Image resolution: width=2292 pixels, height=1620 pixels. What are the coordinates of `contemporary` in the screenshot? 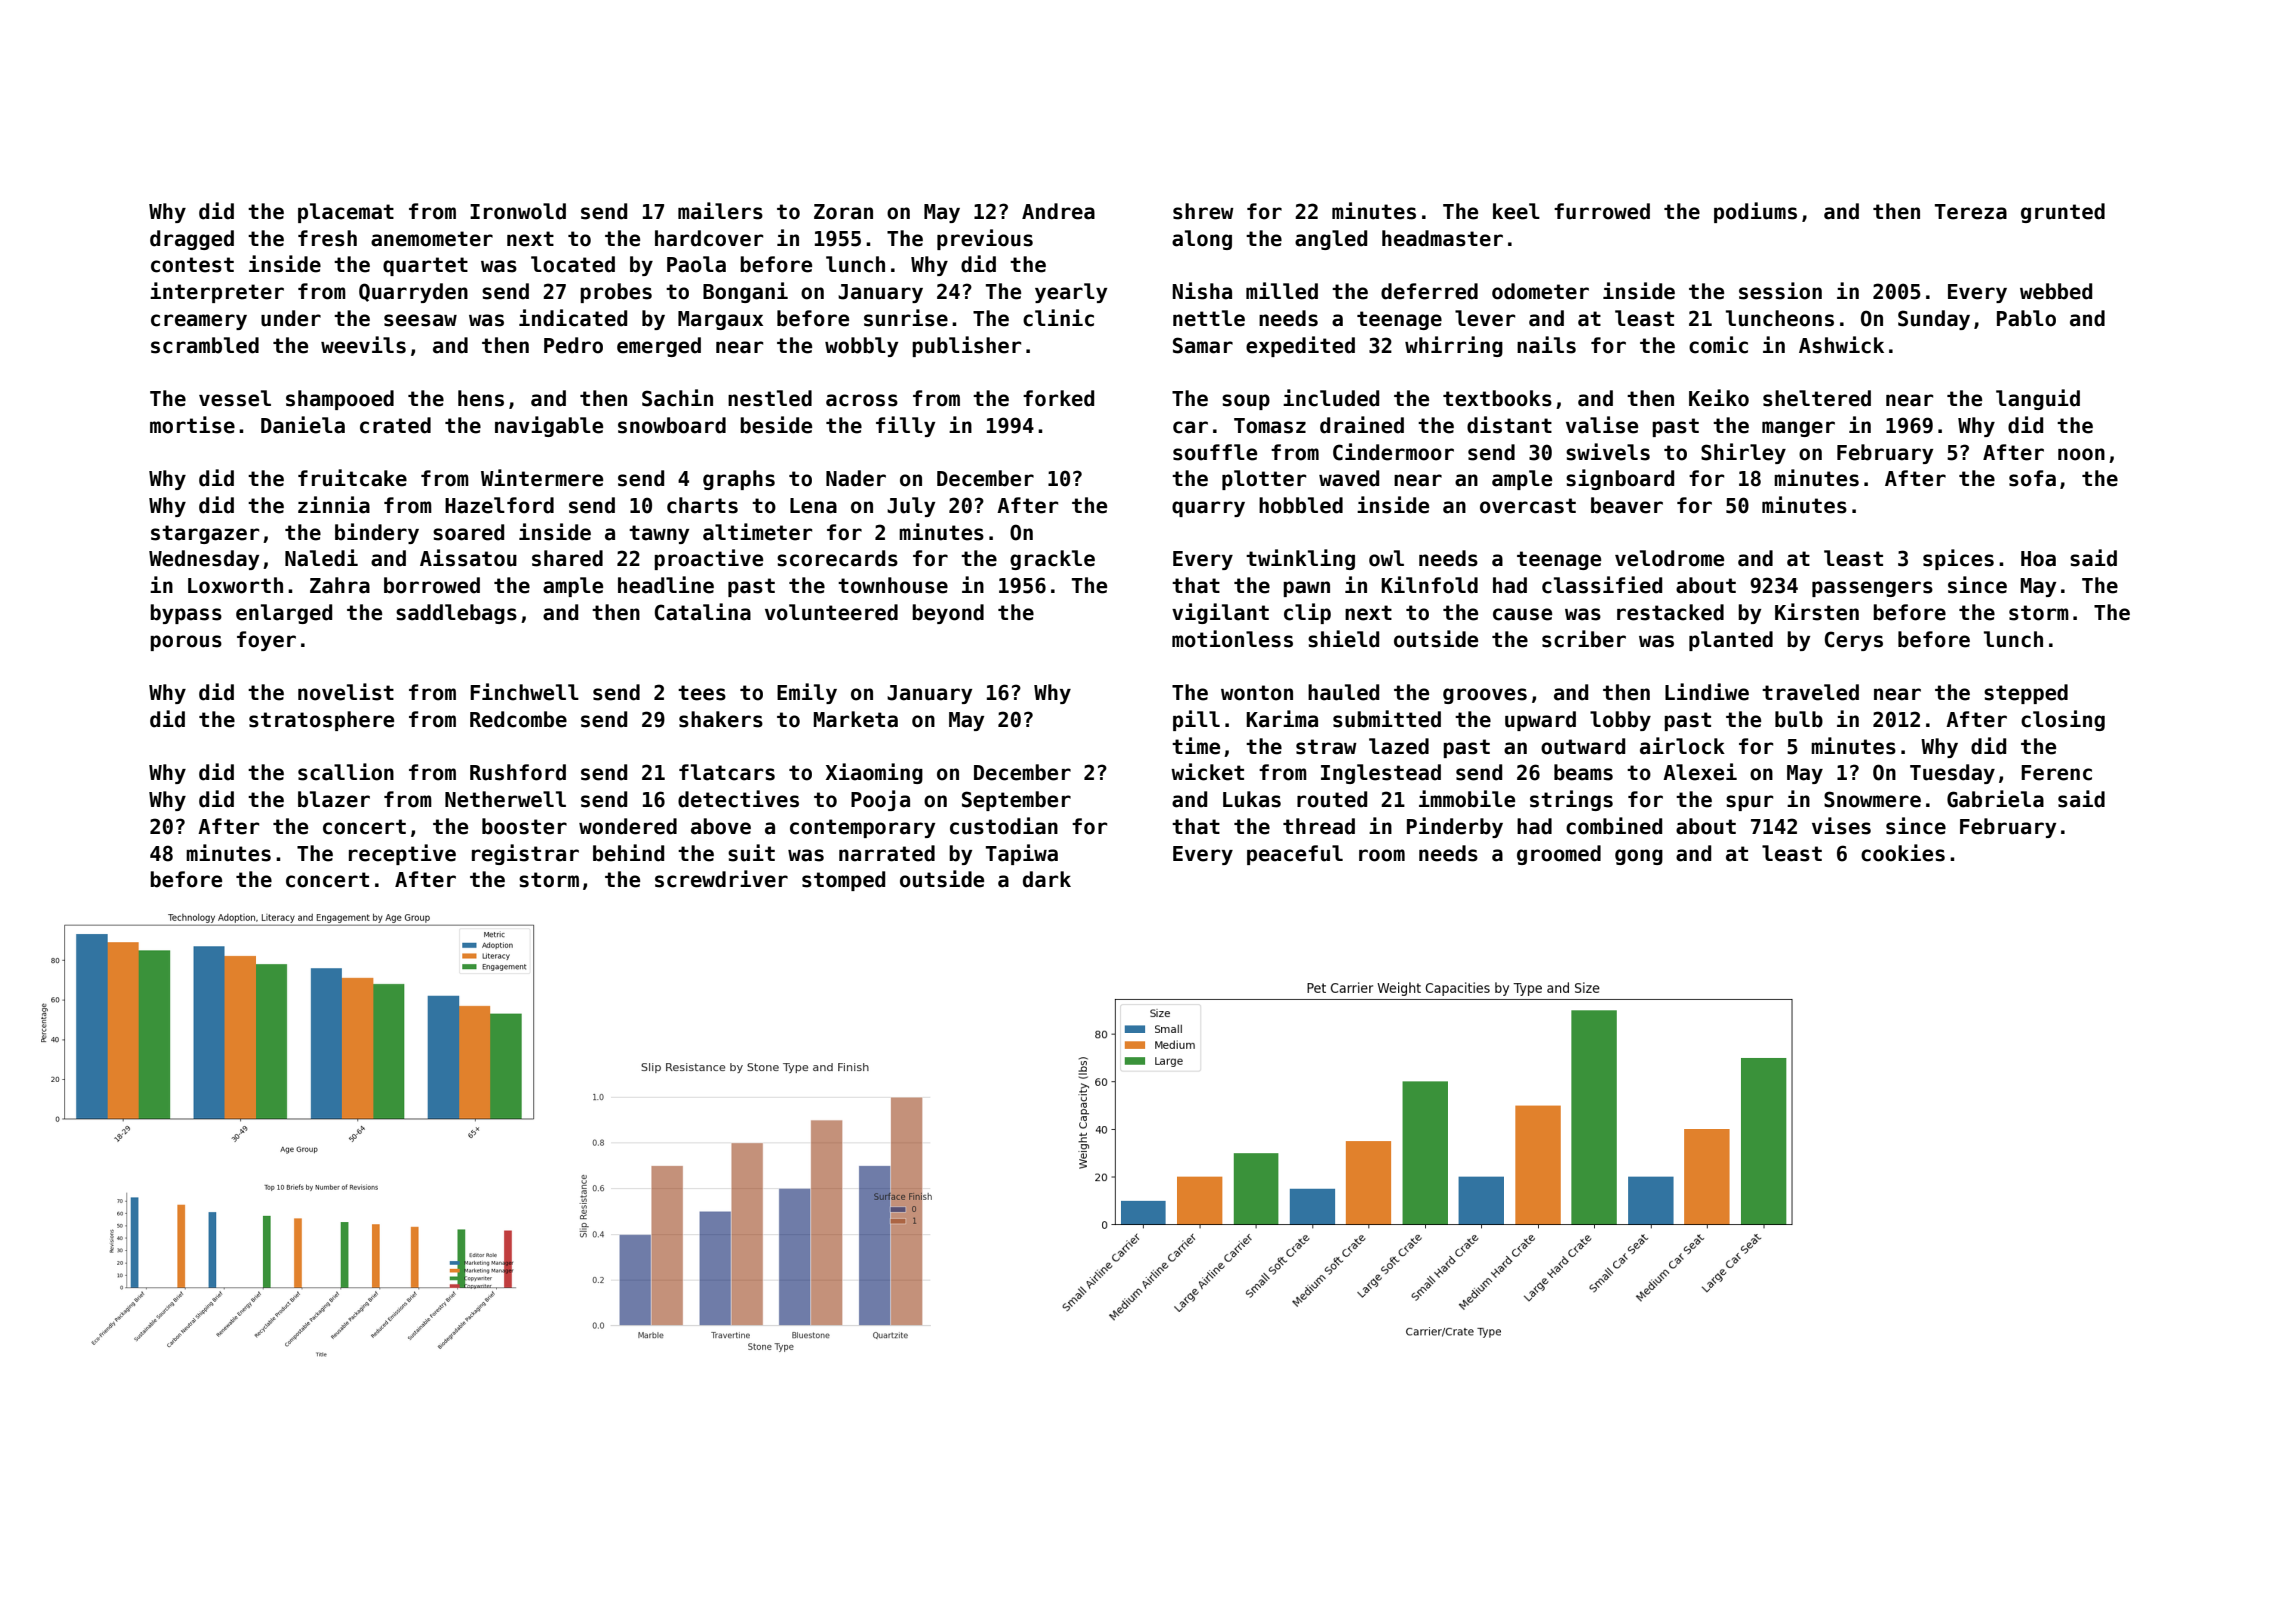 It's located at (862, 828).
